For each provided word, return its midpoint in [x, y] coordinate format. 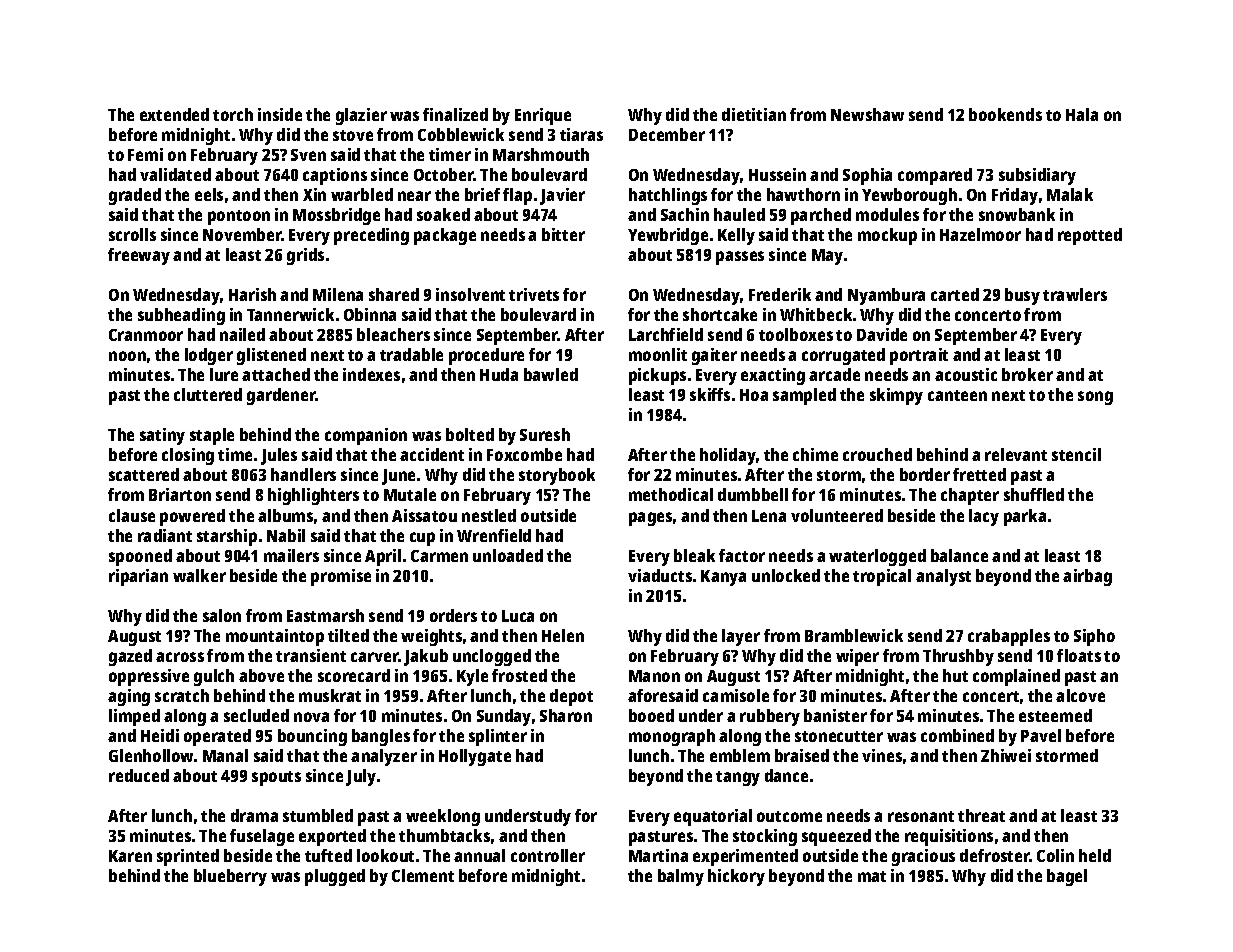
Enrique [543, 116]
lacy [984, 517]
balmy [681, 877]
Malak [1070, 194]
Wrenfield [494, 535]
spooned [140, 557]
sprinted [188, 857]
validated [175, 174]
